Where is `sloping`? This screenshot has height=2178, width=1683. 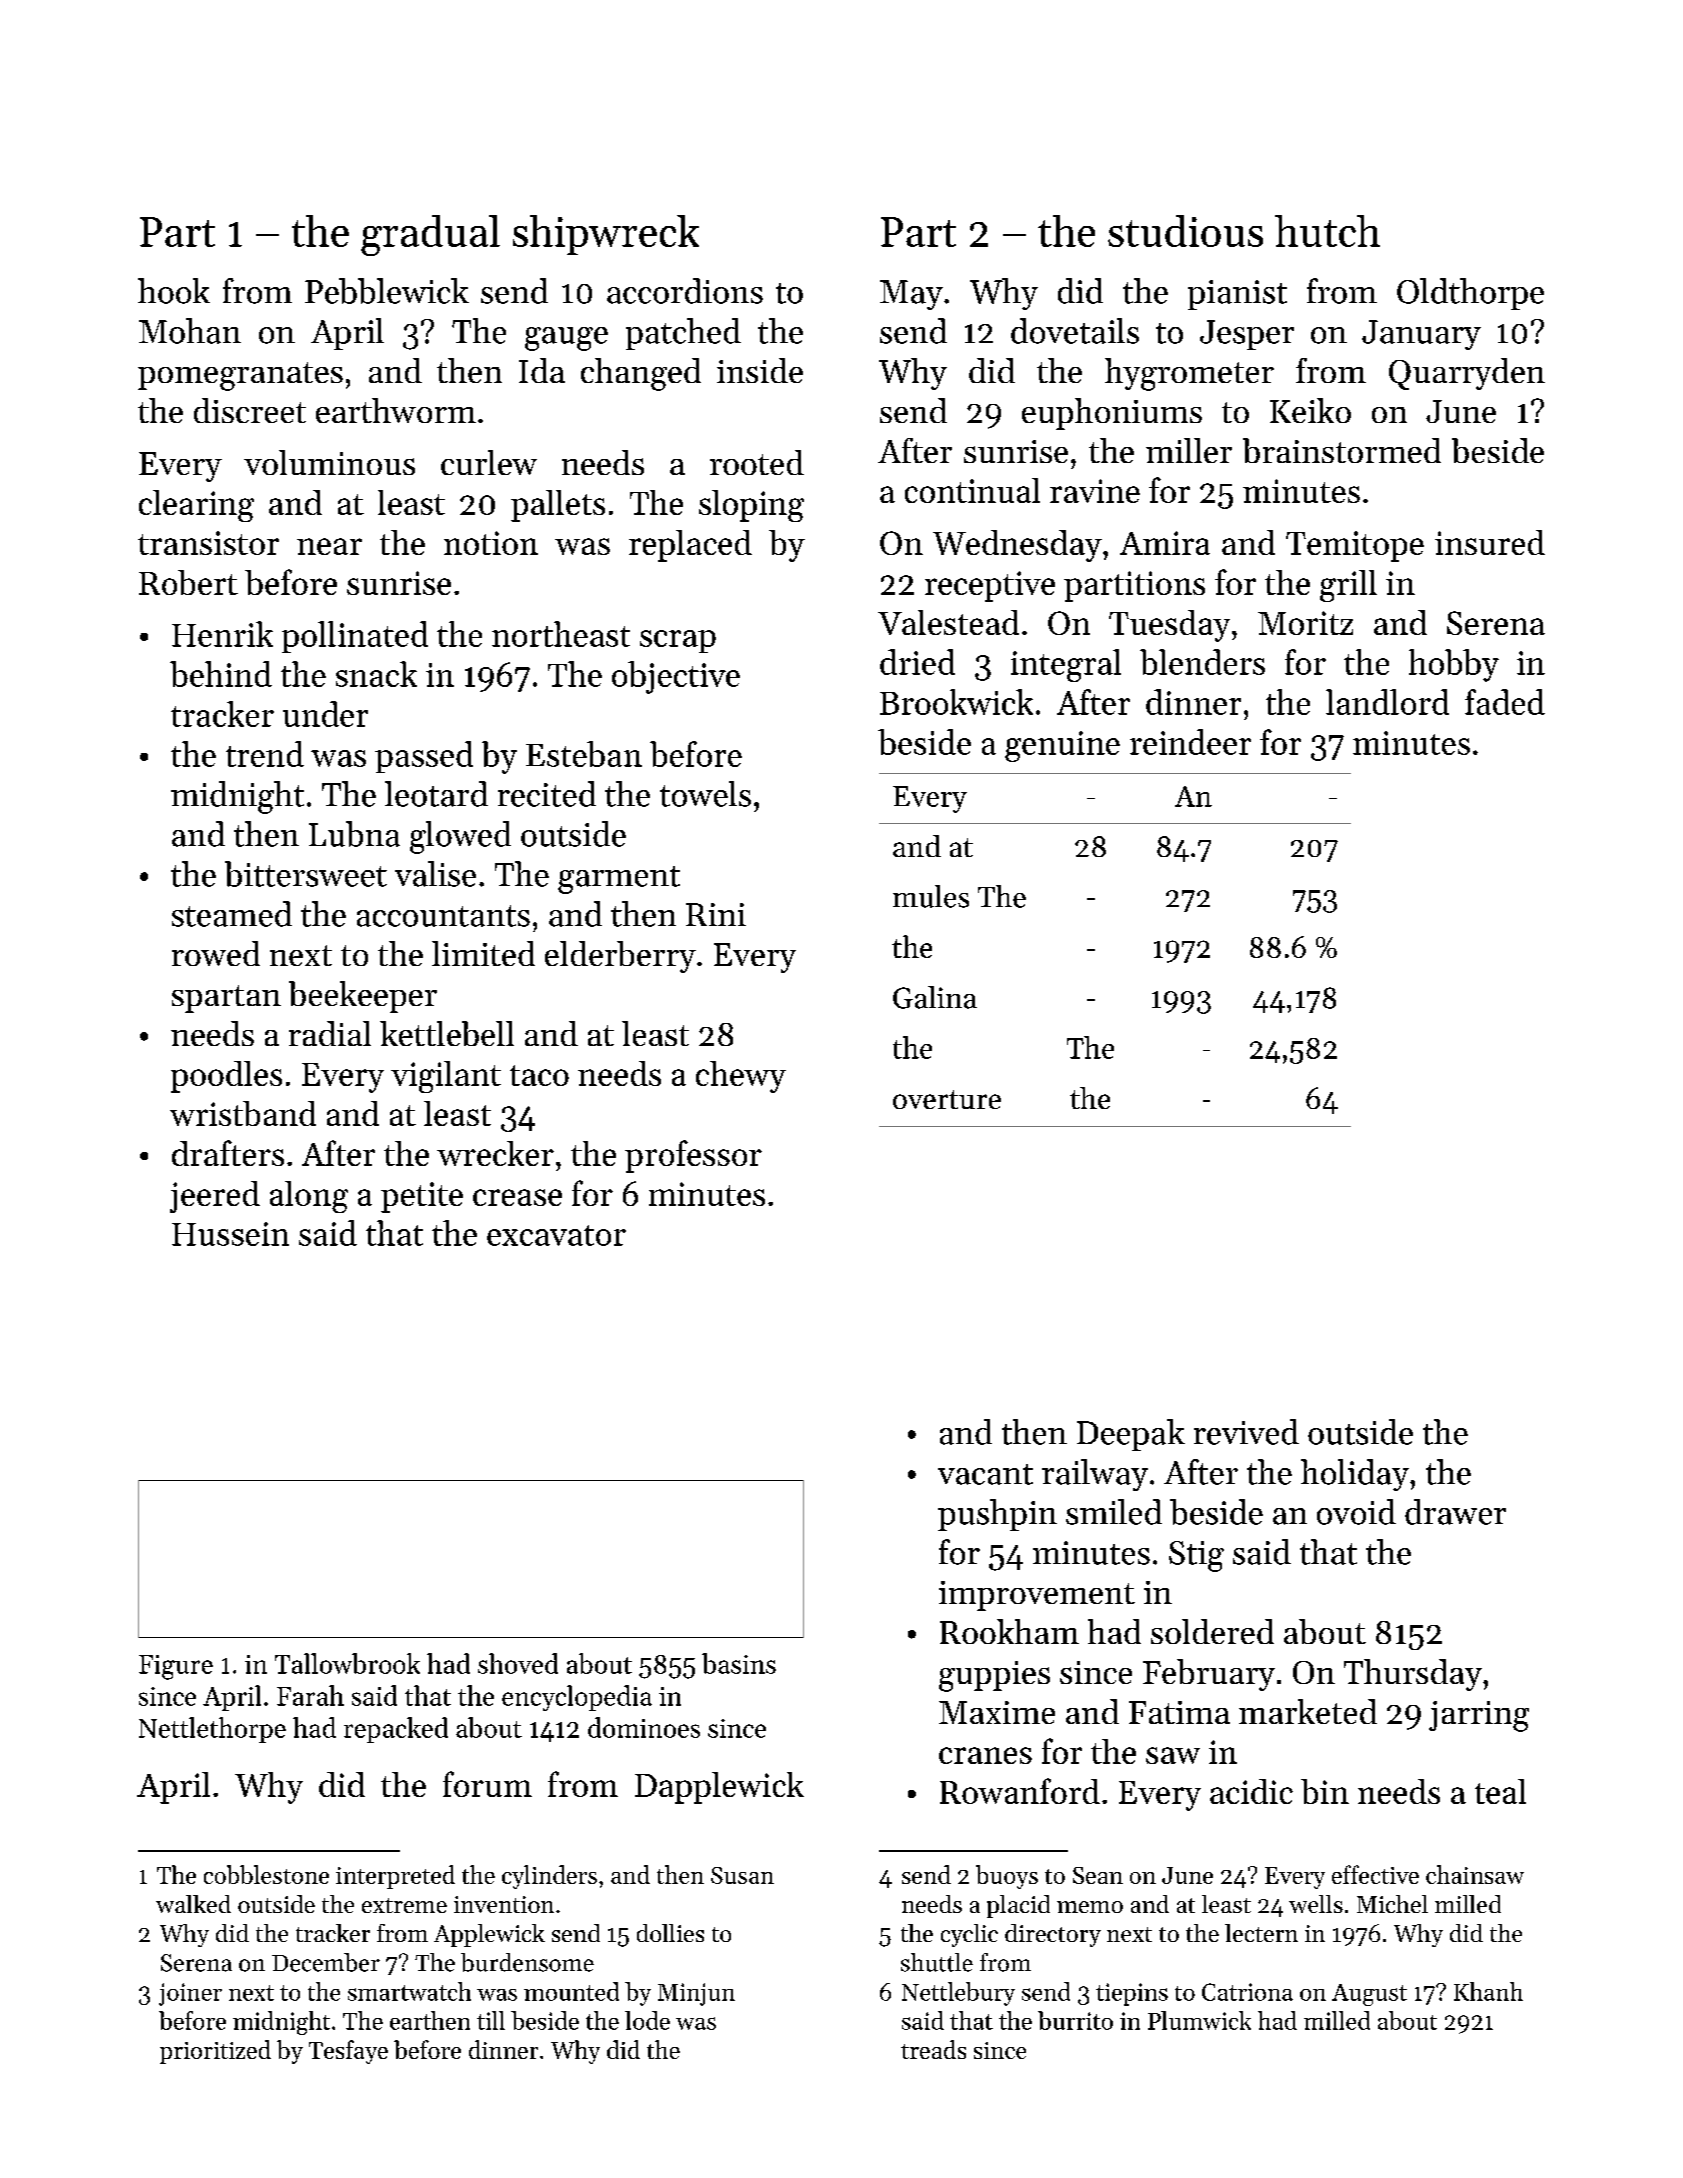
sloping is located at coordinates (751, 506).
